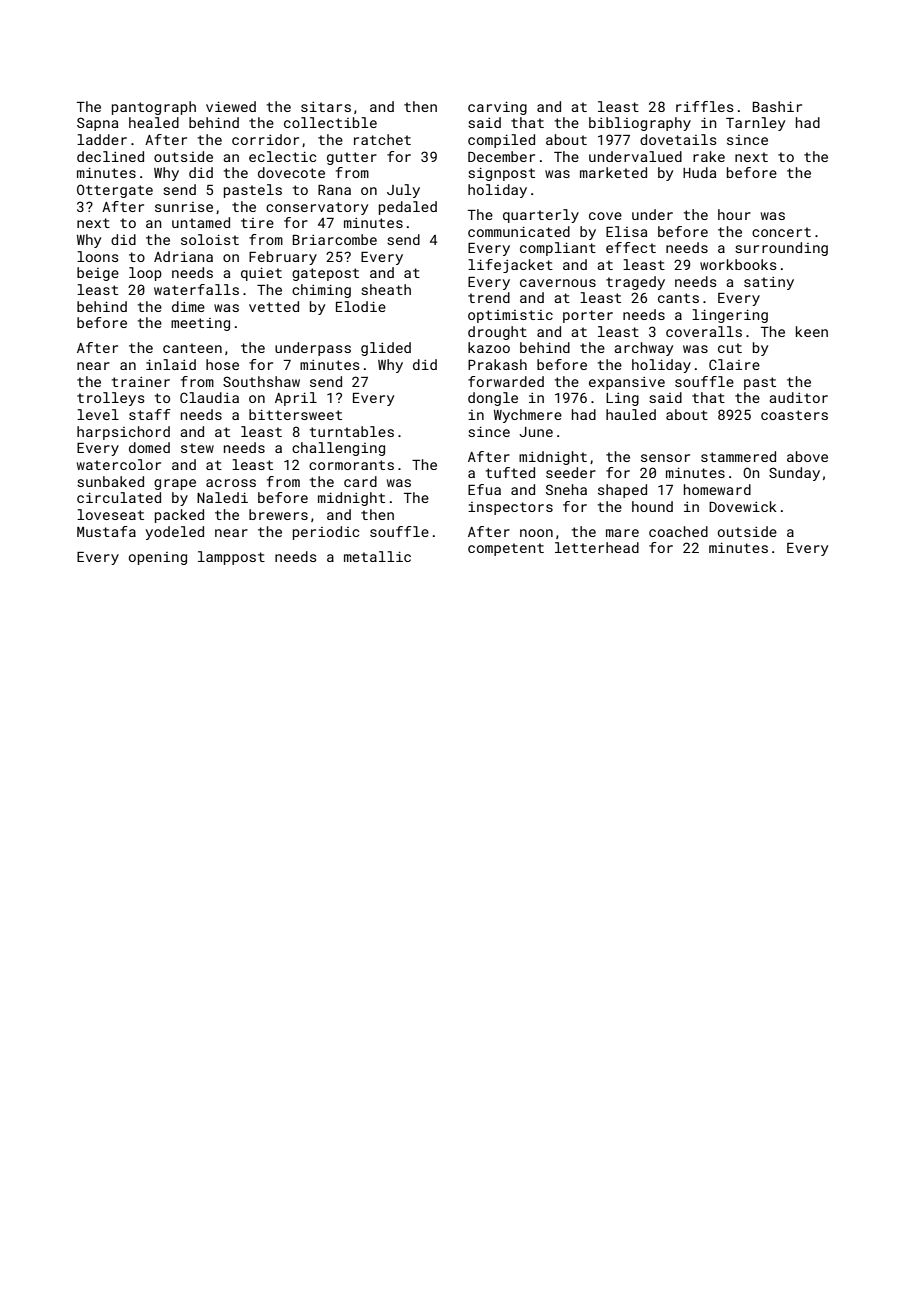  I want to click on lamppost, so click(231, 558).
